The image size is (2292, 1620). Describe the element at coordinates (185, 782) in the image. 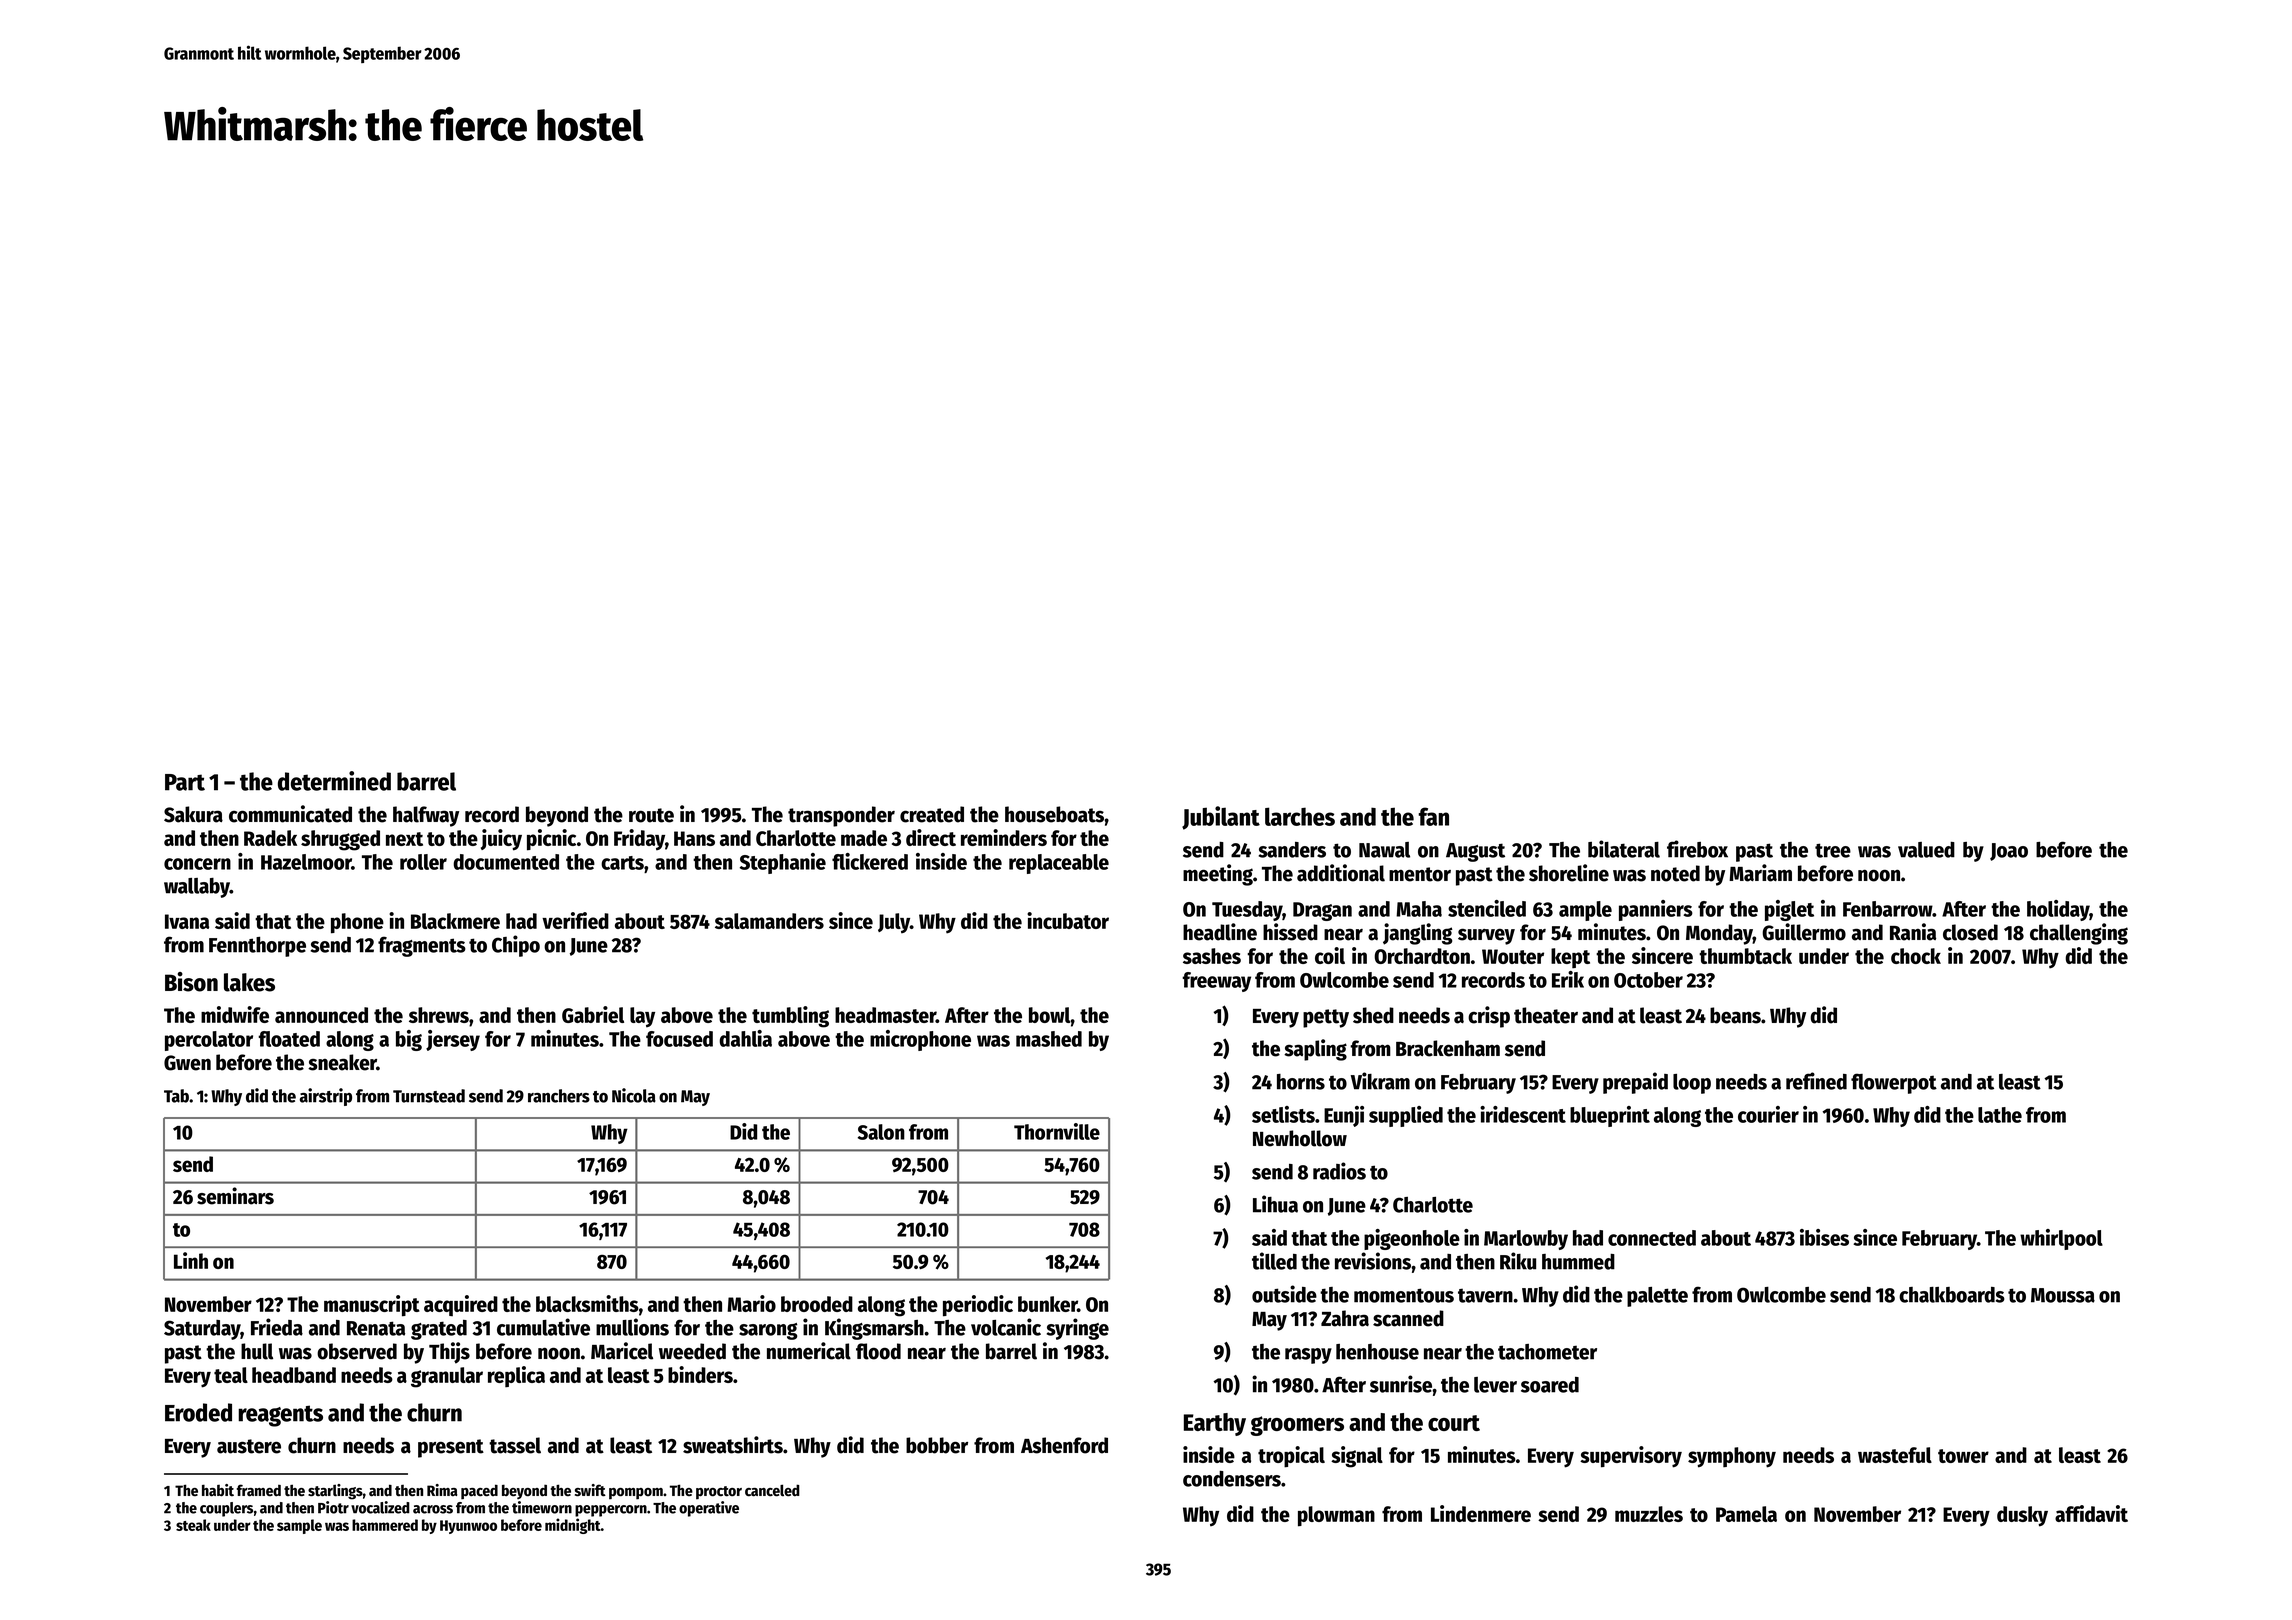

I see `Part` at that location.
